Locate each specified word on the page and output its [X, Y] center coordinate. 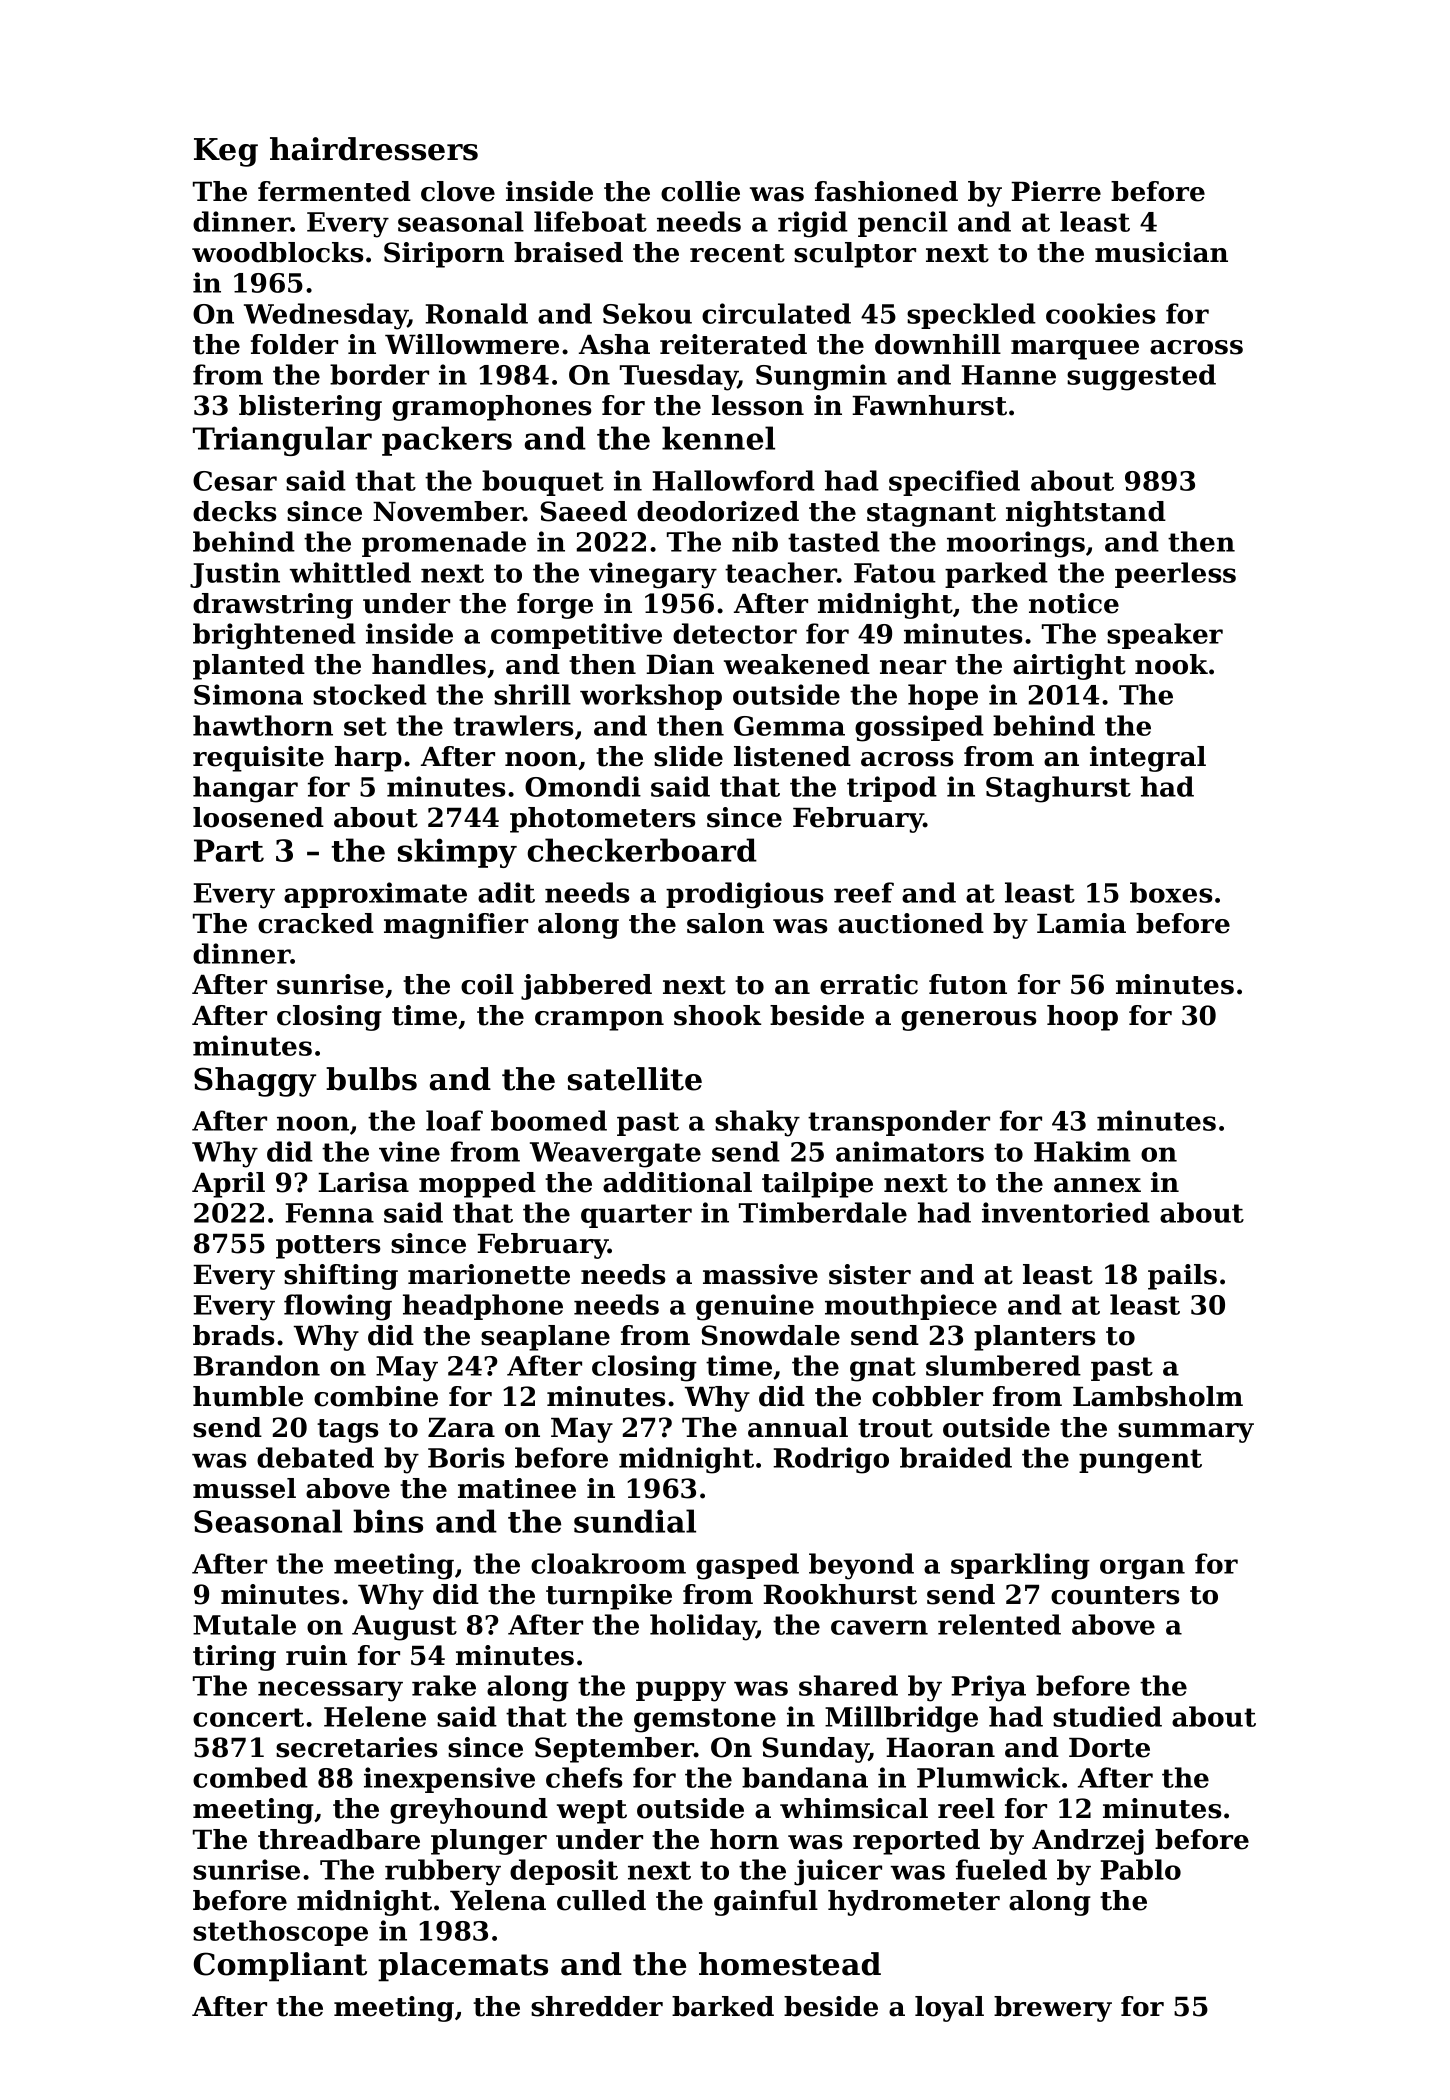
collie [700, 191]
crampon [599, 1021]
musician [1161, 252]
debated [315, 1457]
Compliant [280, 1967]
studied [1107, 1716]
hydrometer [914, 1903]
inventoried [1066, 1212]
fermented [334, 191]
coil [487, 984]
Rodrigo [831, 1460]
